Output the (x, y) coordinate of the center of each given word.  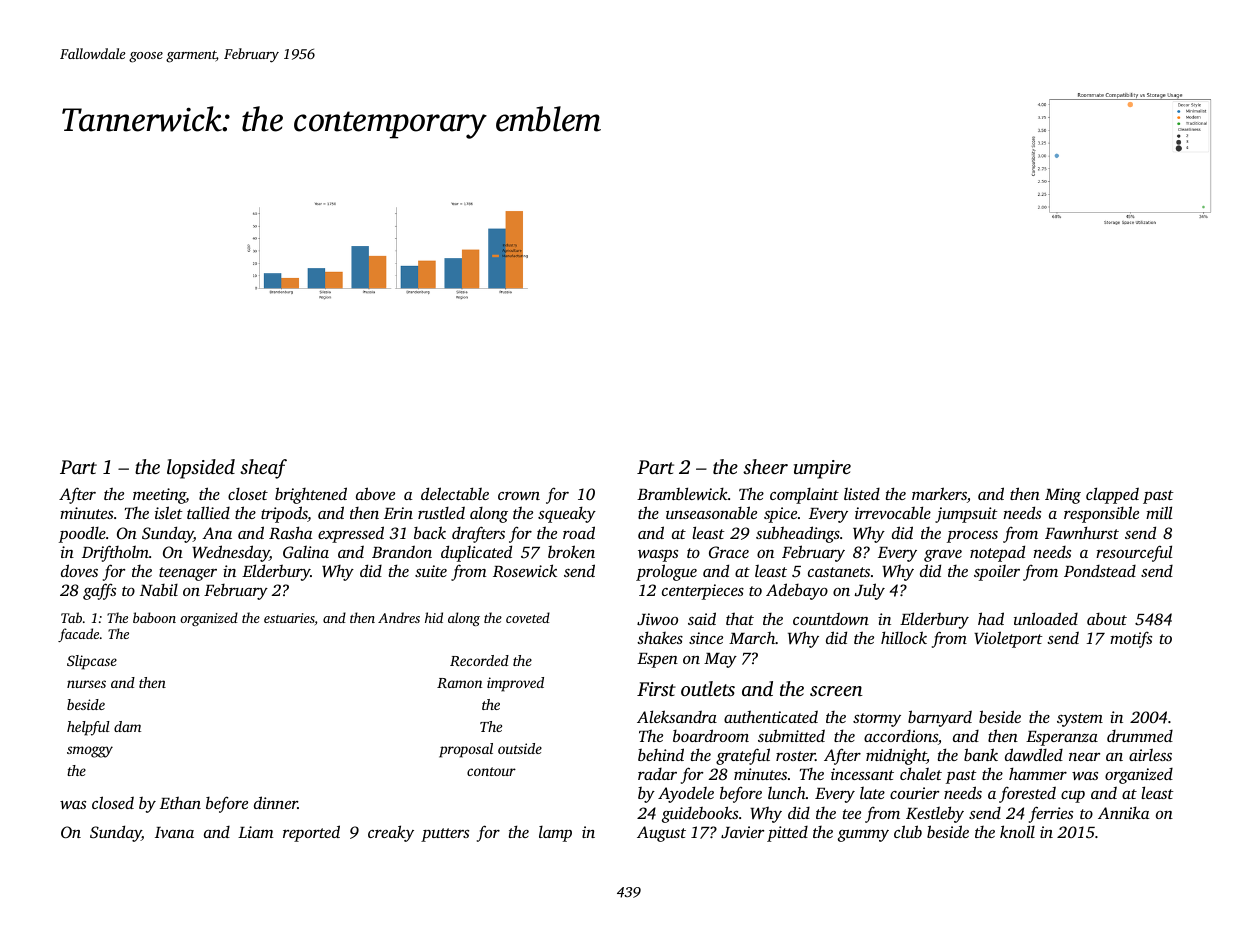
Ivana (174, 832)
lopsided (201, 469)
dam (127, 726)
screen (836, 691)
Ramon (459, 683)
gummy (863, 835)
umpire (822, 469)
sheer (765, 466)
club (908, 831)
